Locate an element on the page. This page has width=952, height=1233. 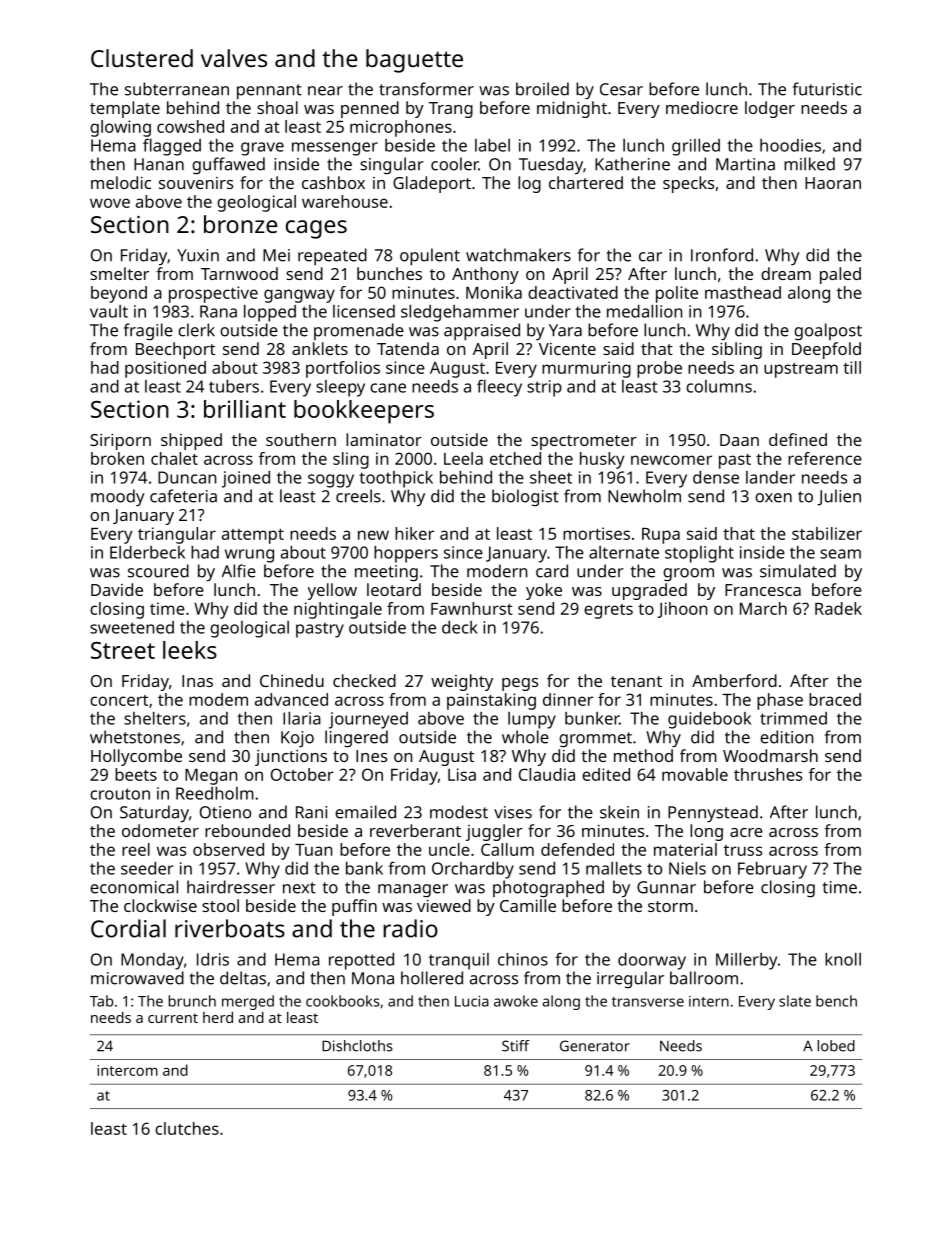
polite is located at coordinates (677, 294).
